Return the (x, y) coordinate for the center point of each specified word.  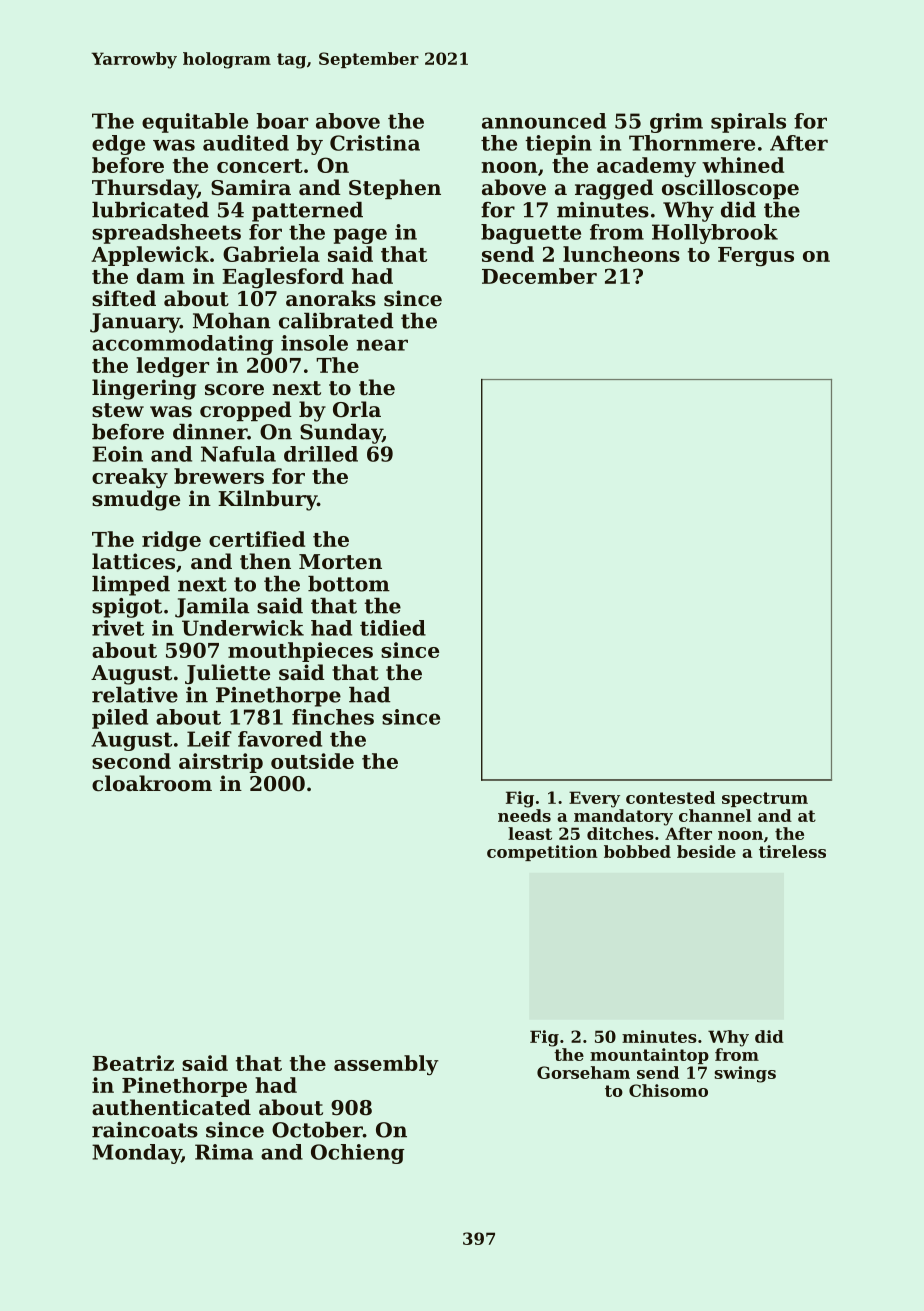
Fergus (756, 257)
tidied (393, 628)
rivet (118, 628)
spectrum (765, 799)
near (382, 345)
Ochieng (358, 1154)
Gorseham (583, 1072)
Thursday (144, 189)
